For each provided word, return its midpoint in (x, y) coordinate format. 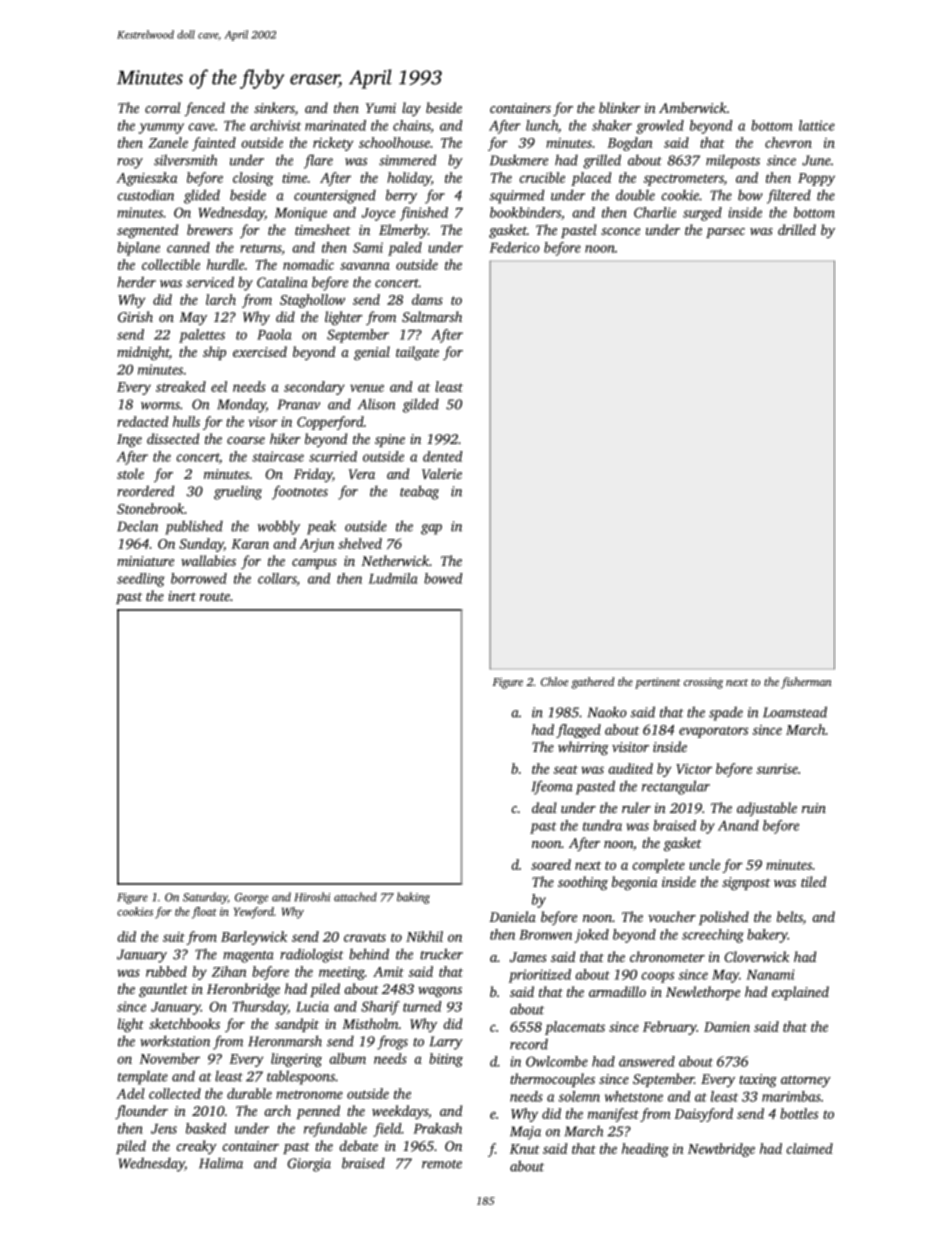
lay (411, 109)
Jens (164, 1129)
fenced (204, 109)
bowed (443, 578)
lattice (817, 125)
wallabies (208, 560)
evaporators (713, 732)
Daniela (512, 916)
